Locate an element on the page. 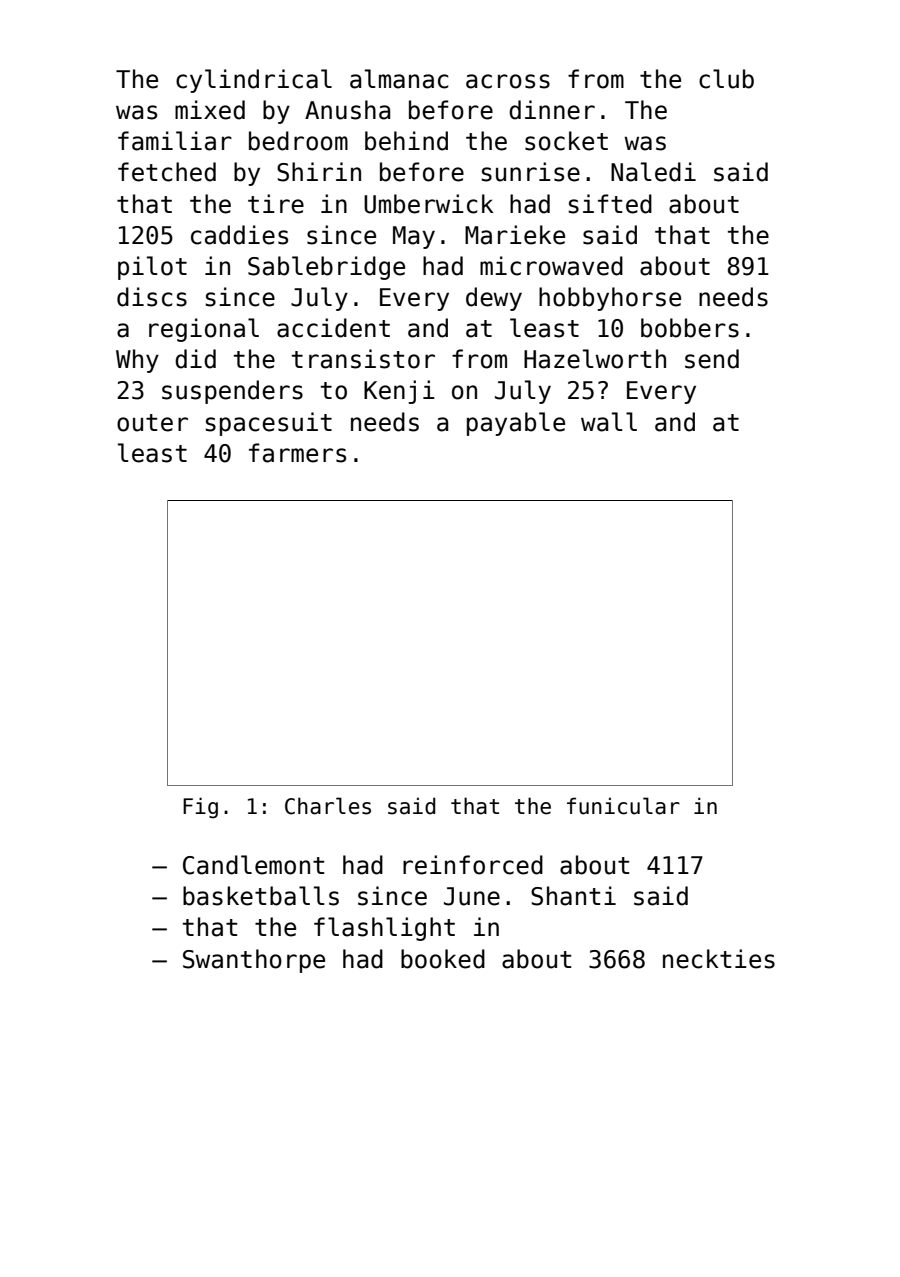  Swanthorpe is located at coordinates (254, 961).
